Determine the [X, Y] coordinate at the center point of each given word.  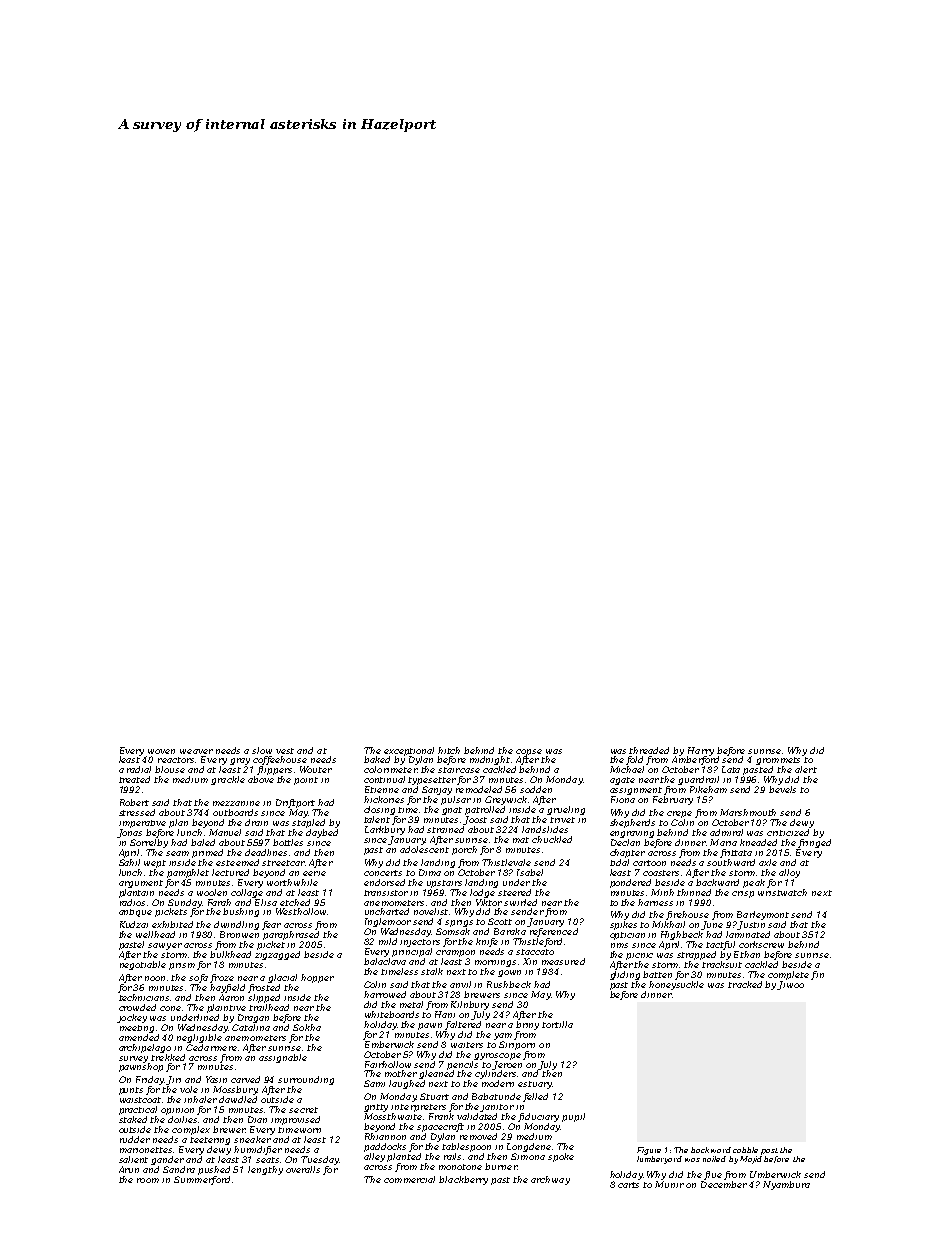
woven [161, 751]
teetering [210, 1141]
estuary [535, 1085]
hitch [449, 750]
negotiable [143, 965]
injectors [420, 943]
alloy [789, 873]
